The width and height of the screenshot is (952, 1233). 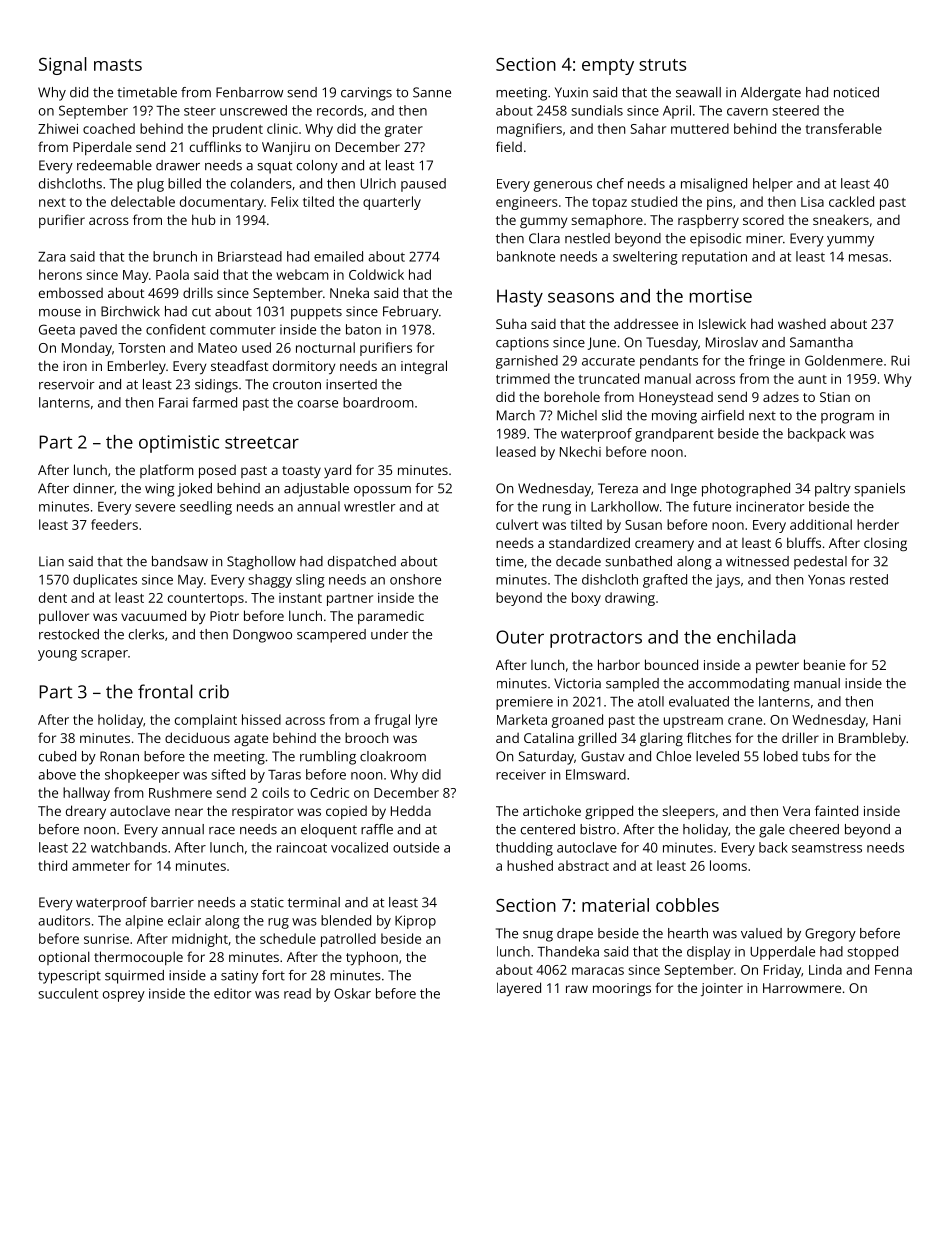 I want to click on Harrowmere, so click(x=802, y=988).
